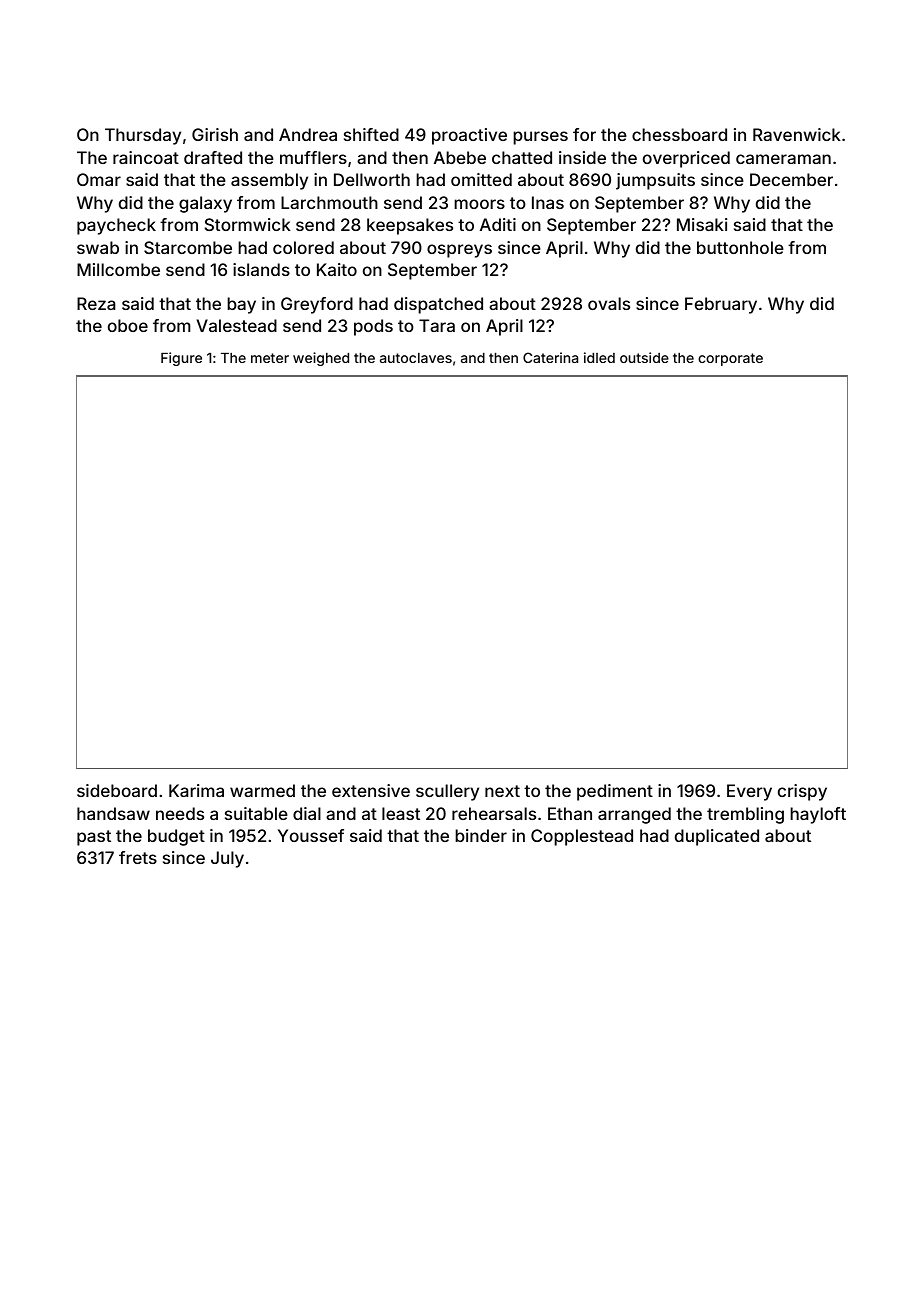 The width and height of the screenshot is (924, 1314). Describe the element at coordinates (410, 226) in the screenshot. I see `keepsakes` at that location.
